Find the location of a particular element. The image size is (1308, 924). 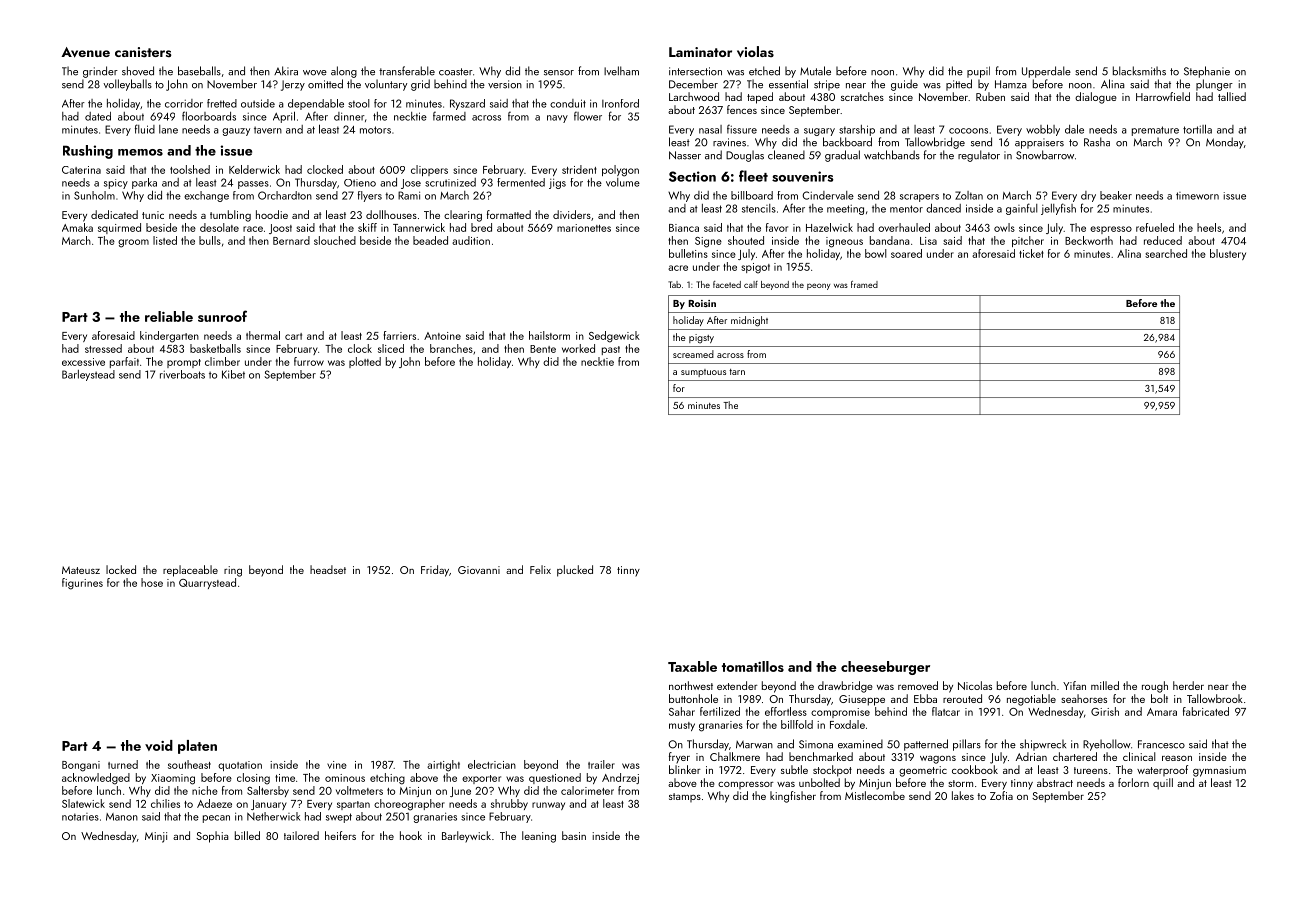

peony is located at coordinates (818, 286).
